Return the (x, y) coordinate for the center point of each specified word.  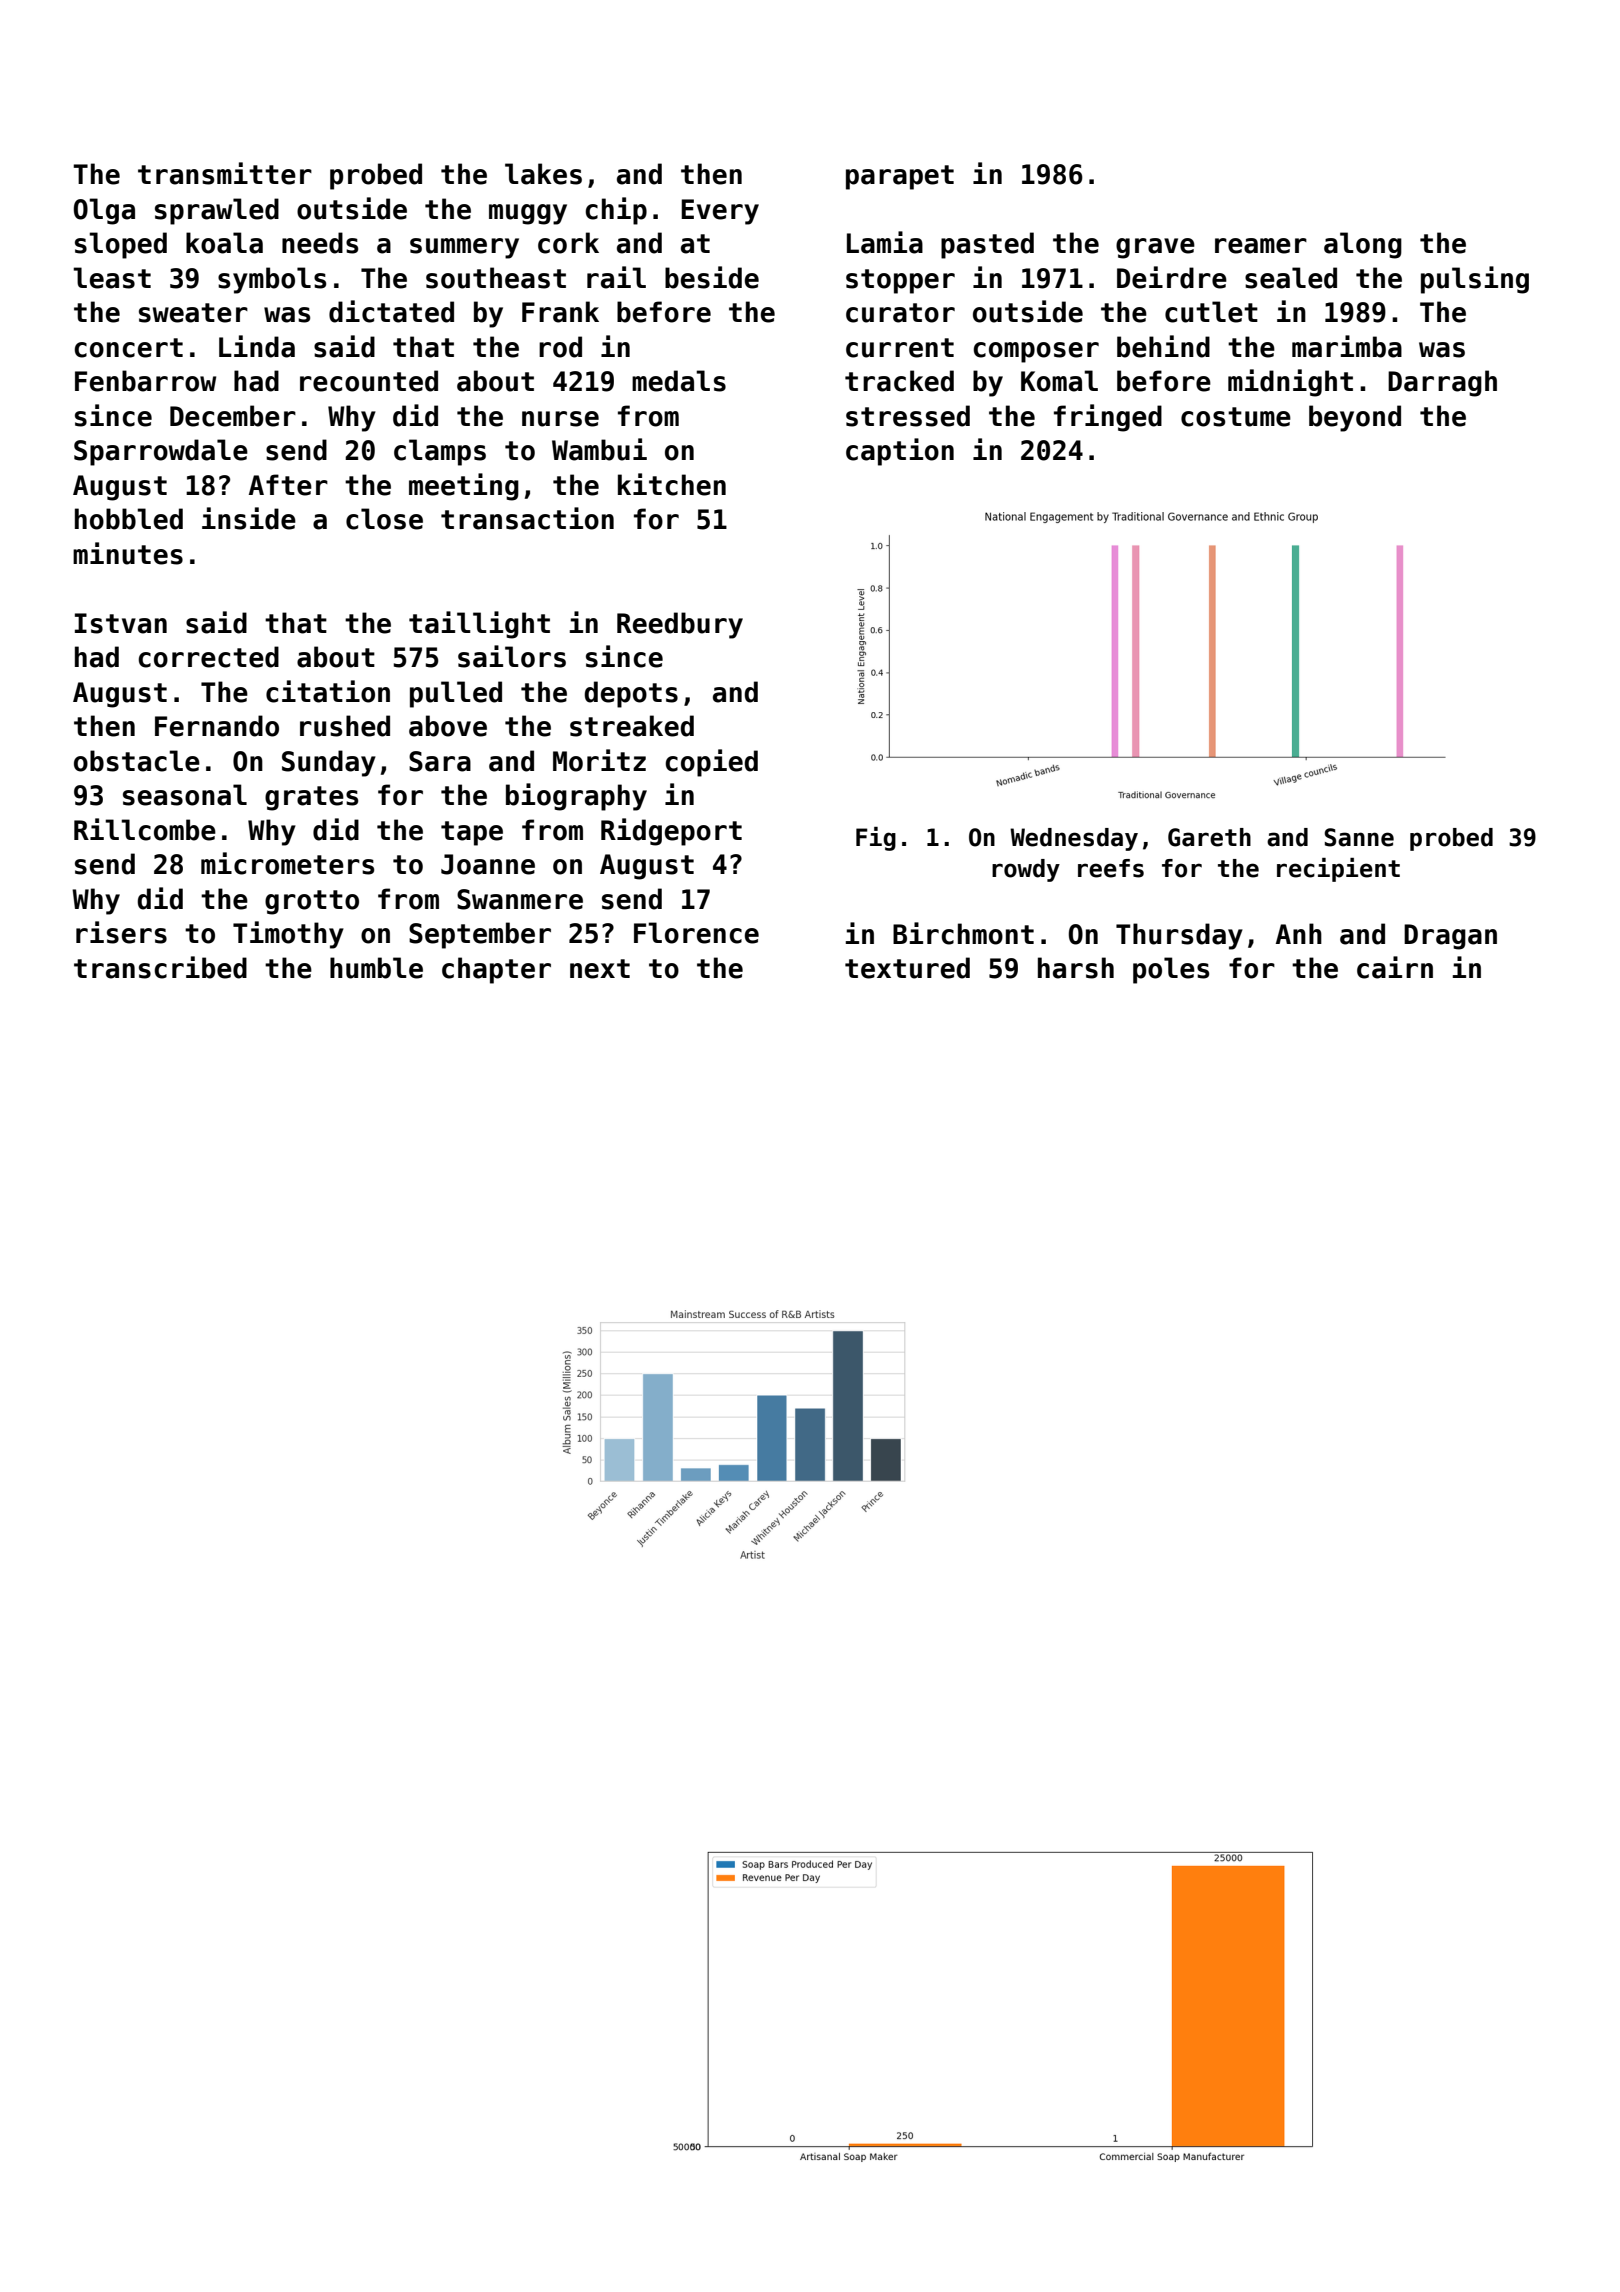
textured (907, 968)
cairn (1395, 967)
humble (376, 968)
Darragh (1442, 383)
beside (712, 277)
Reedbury (680, 625)
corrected (208, 657)
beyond (1355, 418)
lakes (543, 174)
